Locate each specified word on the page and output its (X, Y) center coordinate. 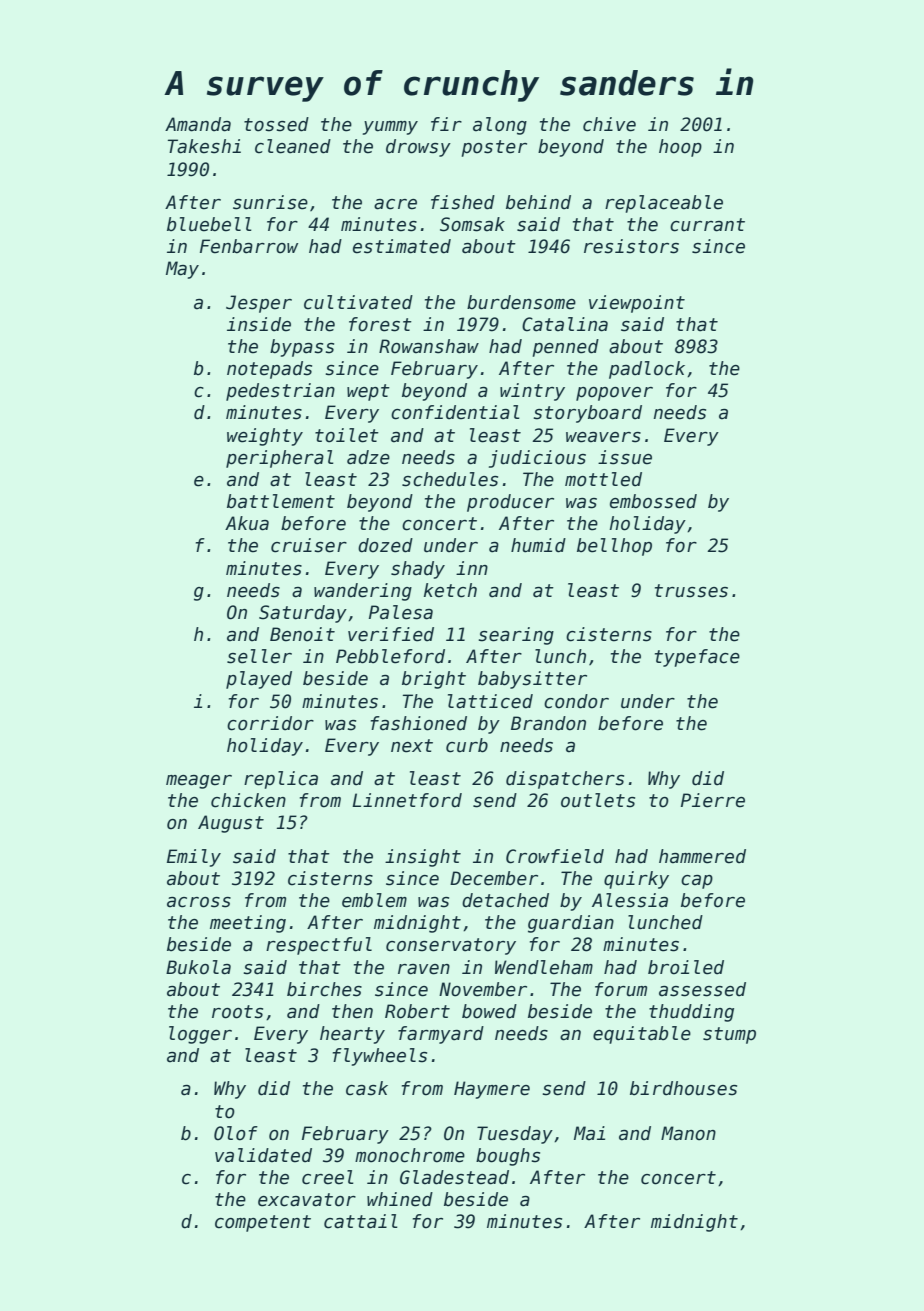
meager (199, 782)
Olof (236, 1133)
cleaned (293, 146)
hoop (680, 148)
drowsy (418, 148)
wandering (363, 592)
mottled (603, 479)
